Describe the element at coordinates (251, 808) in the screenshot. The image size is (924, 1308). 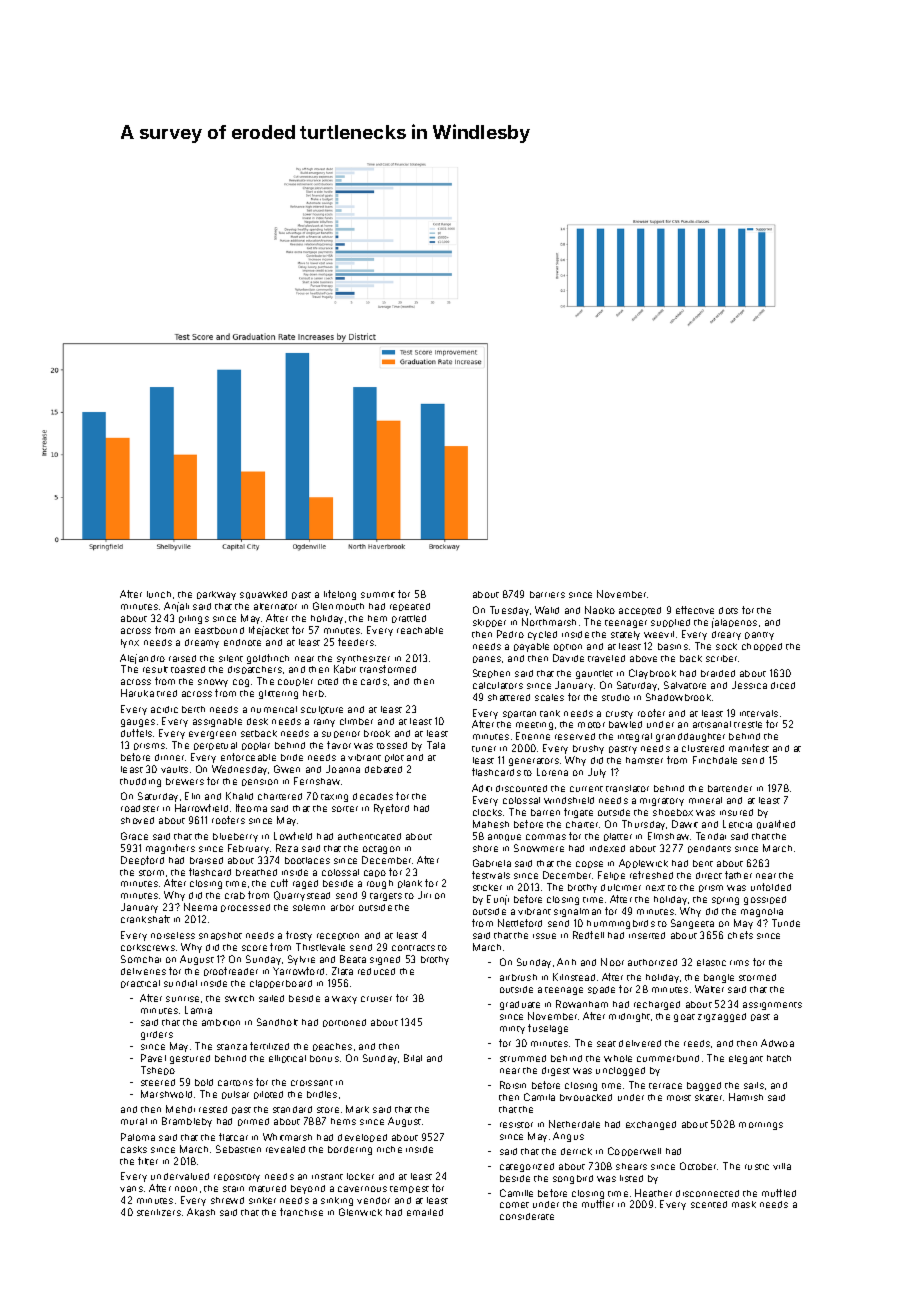
I see `Ifeoma` at that location.
